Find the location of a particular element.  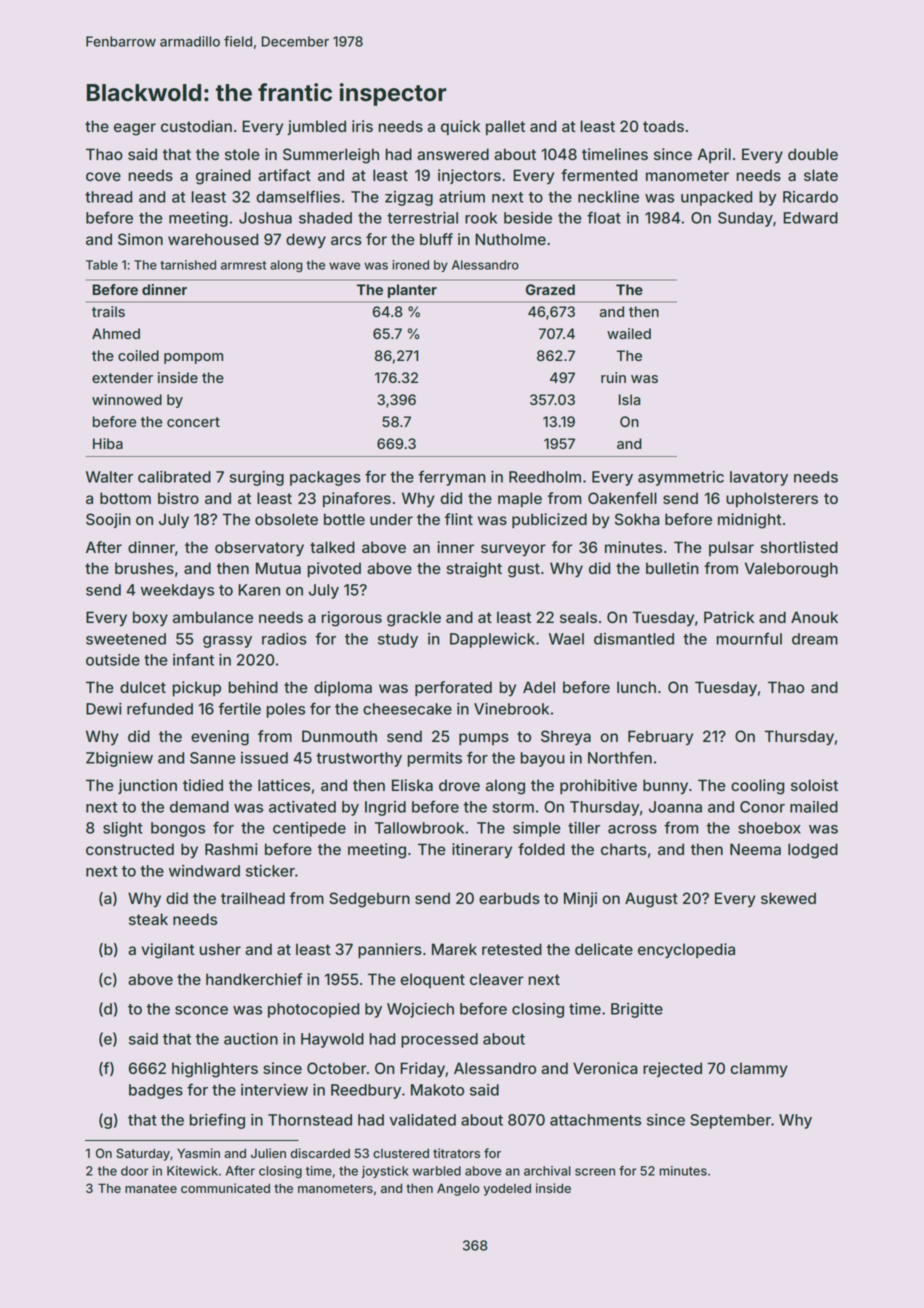

dream is located at coordinates (815, 639).
